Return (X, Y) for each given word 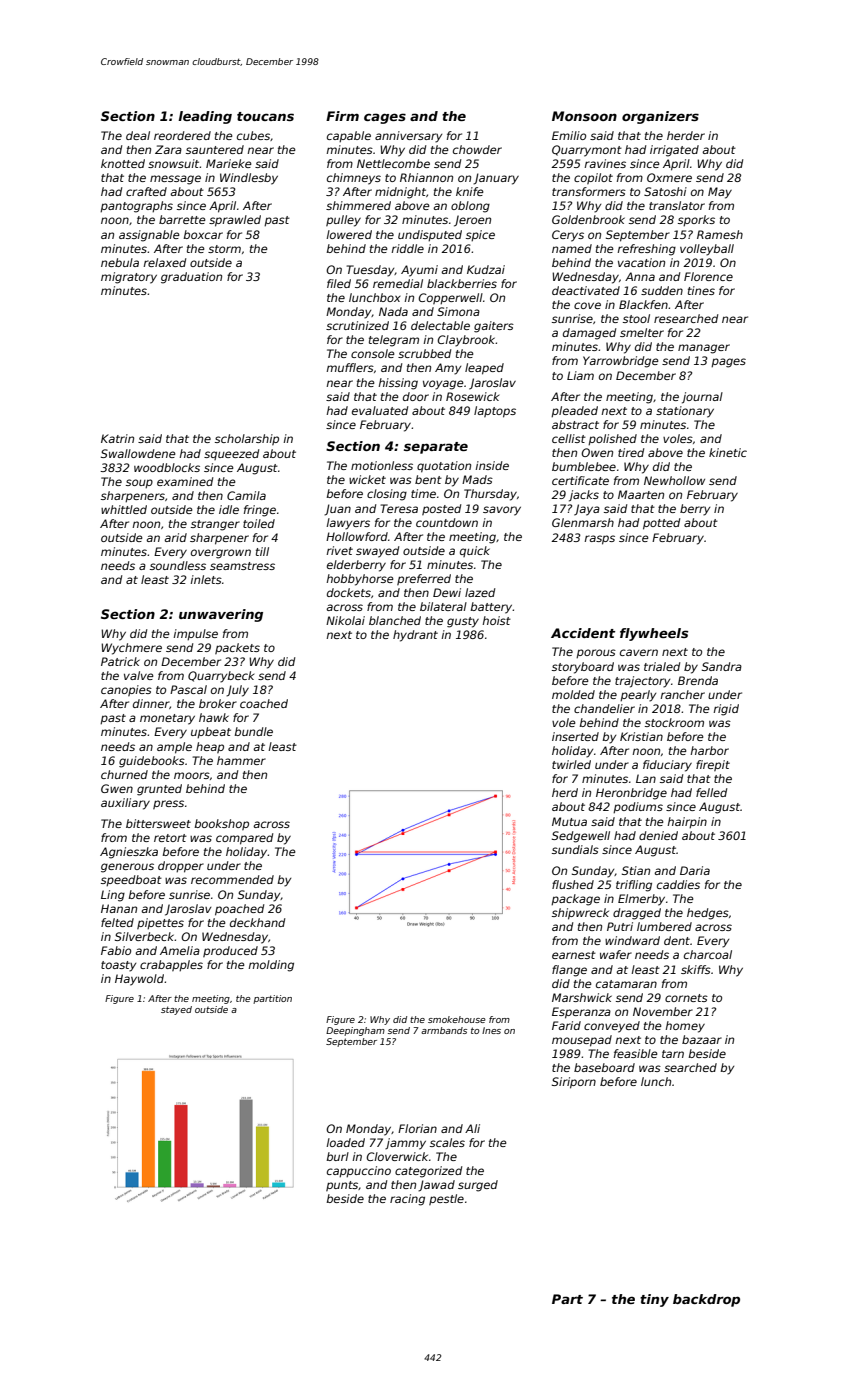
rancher (682, 694)
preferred (424, 579)
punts (342, 1186)
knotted (123, 163)
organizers (660, 117)
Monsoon (584, 116)
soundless (178, 565)
